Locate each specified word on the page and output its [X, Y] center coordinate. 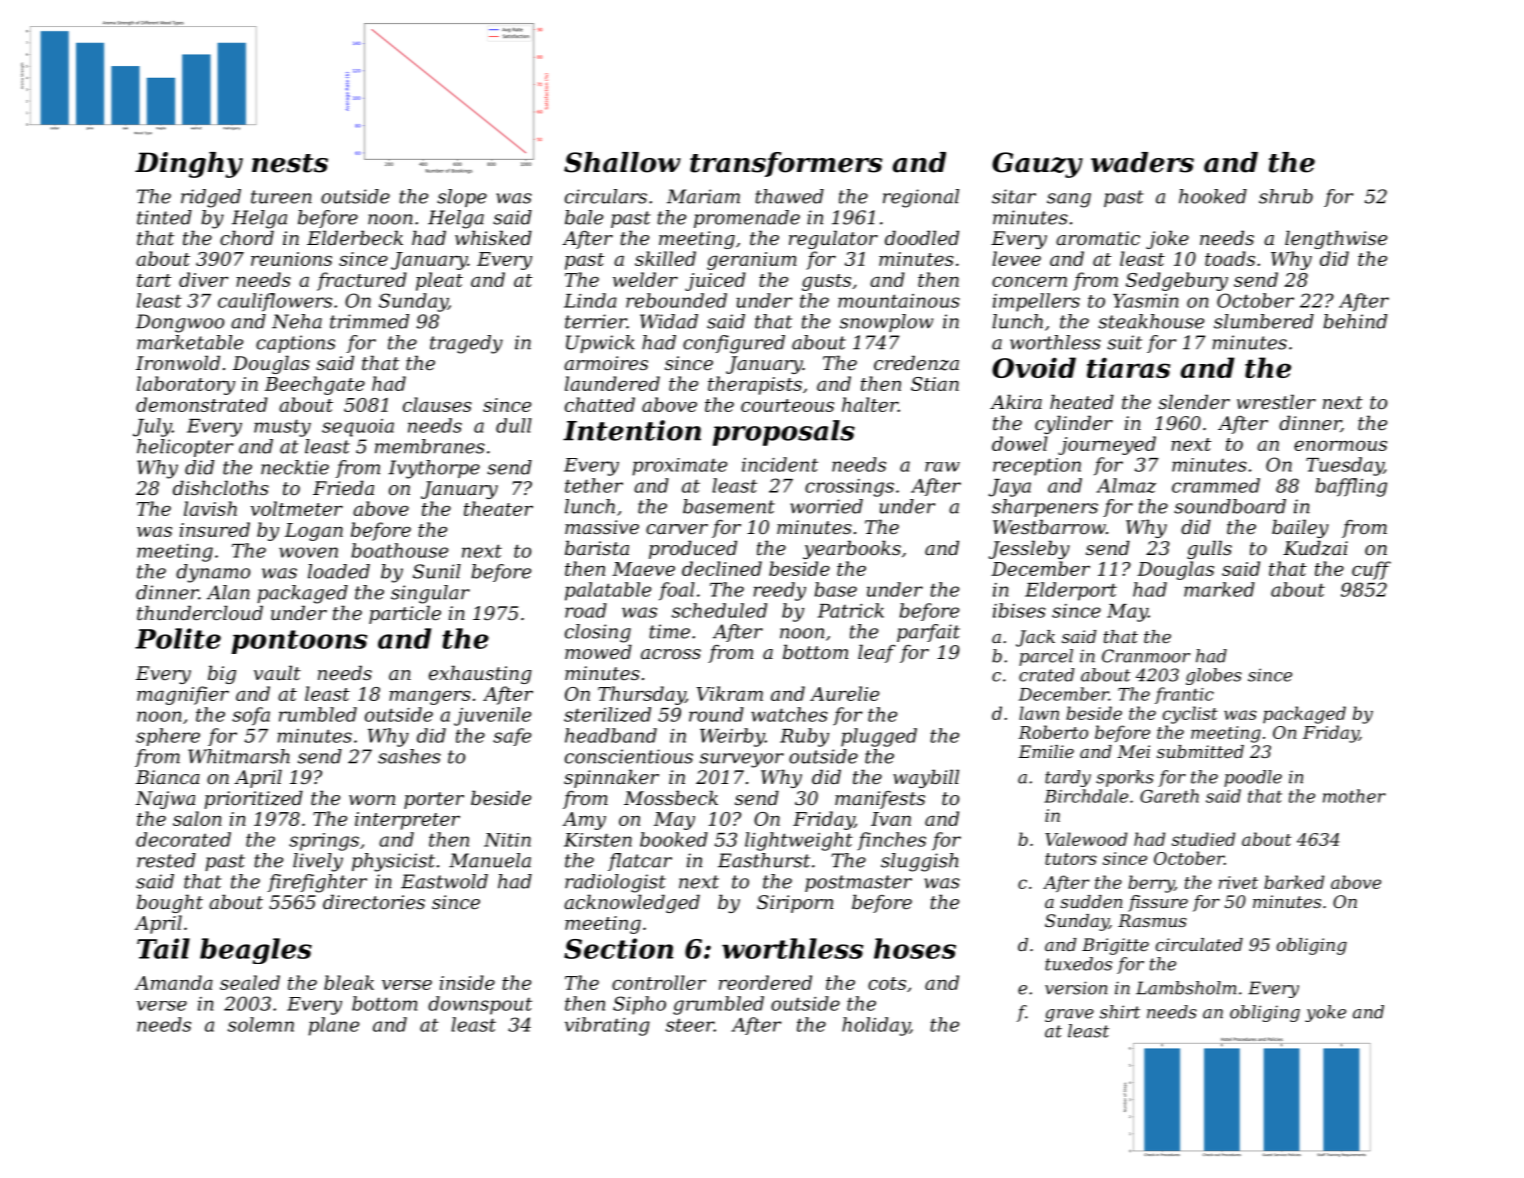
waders [1142, 162]
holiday [876, 1026]
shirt [1120, 1012]
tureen [281, 197]
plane [333, 1026]
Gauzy [1037, 165]
